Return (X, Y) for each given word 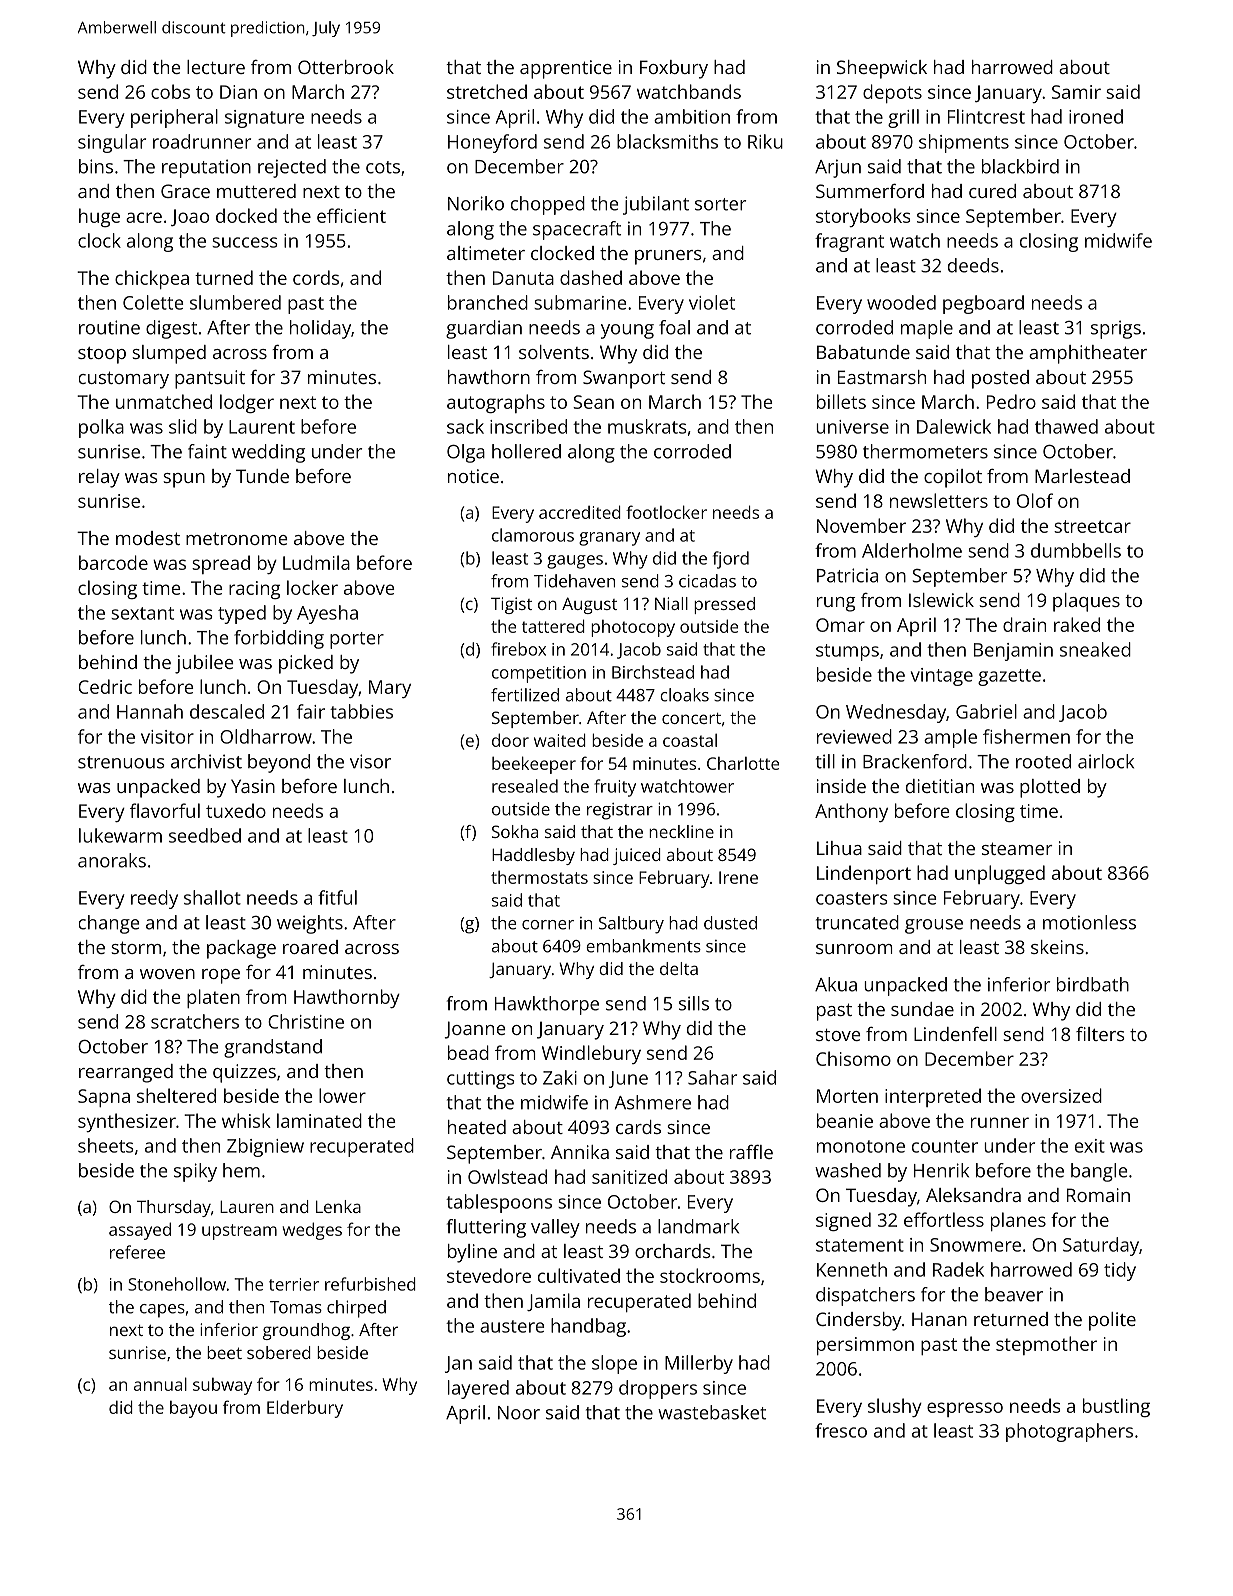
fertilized (525, 695)
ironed (1096, 116)
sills (694, 1003)
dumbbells (1076, 550)
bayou (193, 1409)
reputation (206, 168)
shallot (212, 897)
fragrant (849, 242)
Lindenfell (955, 1034)
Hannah (150, 711)
